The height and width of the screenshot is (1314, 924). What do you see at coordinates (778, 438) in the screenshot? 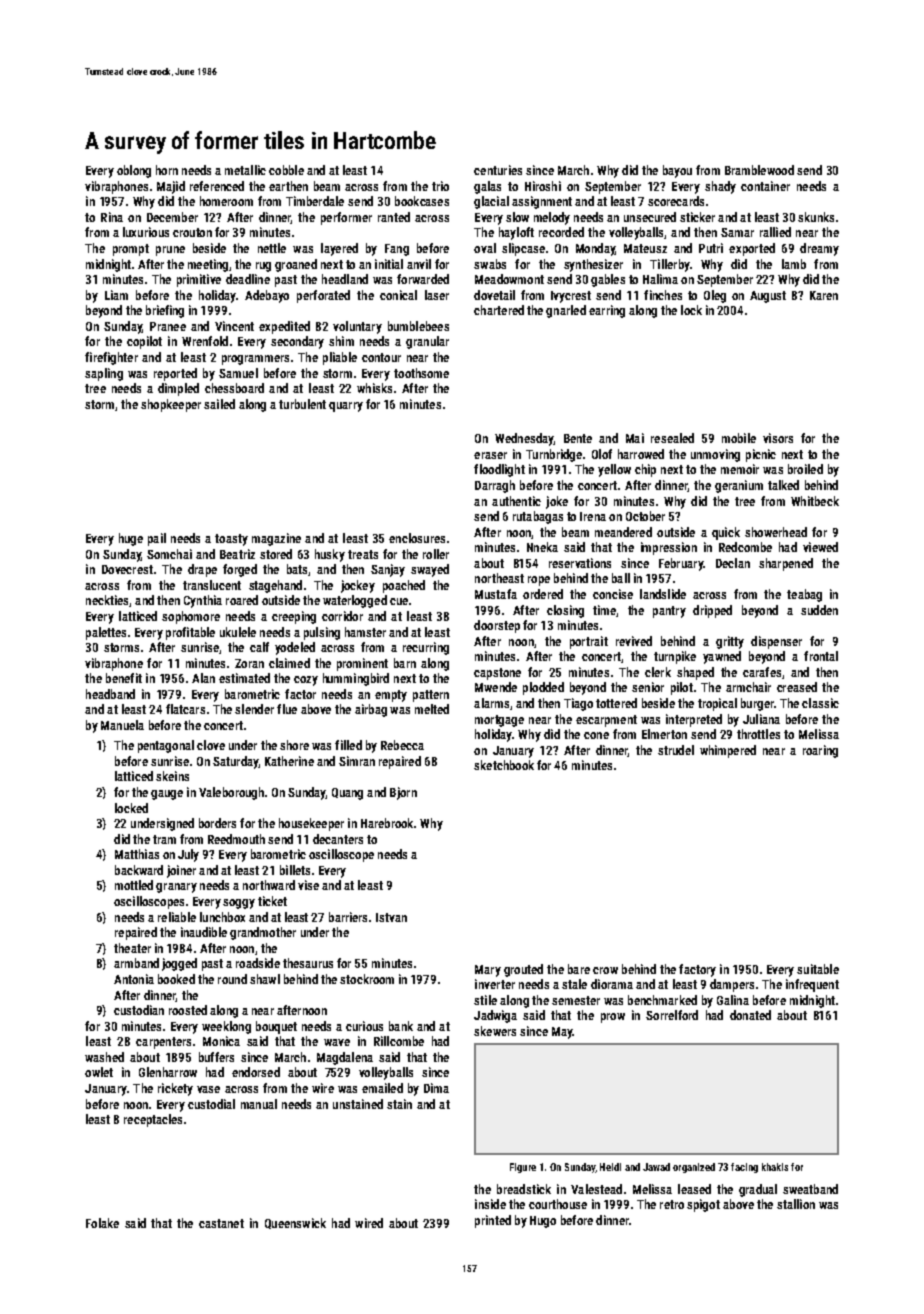
I see `visors` at bounding box center [778, 438].
